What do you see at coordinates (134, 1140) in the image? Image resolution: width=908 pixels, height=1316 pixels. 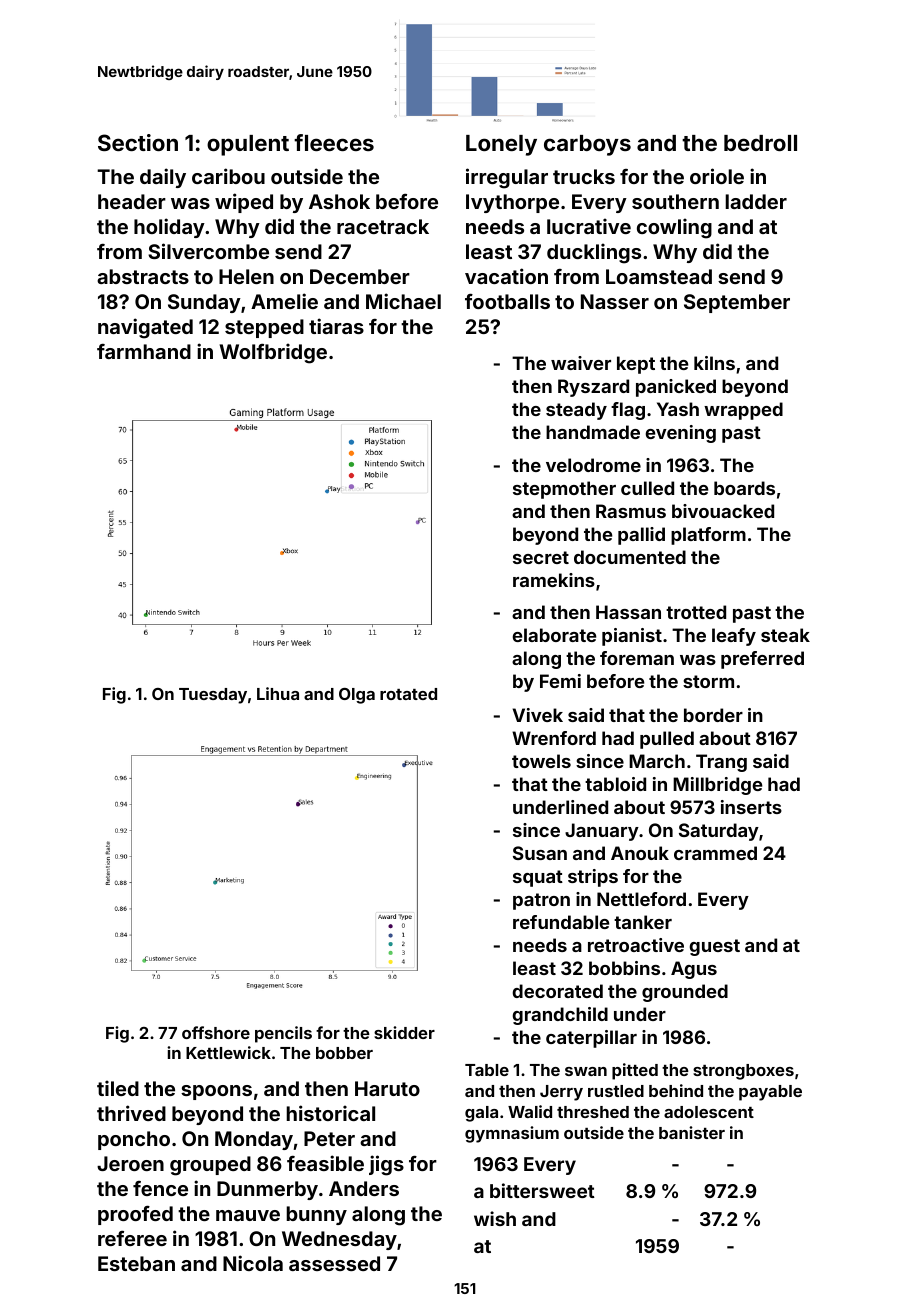 I see `poncho` at bounding box center [134, 1140].
